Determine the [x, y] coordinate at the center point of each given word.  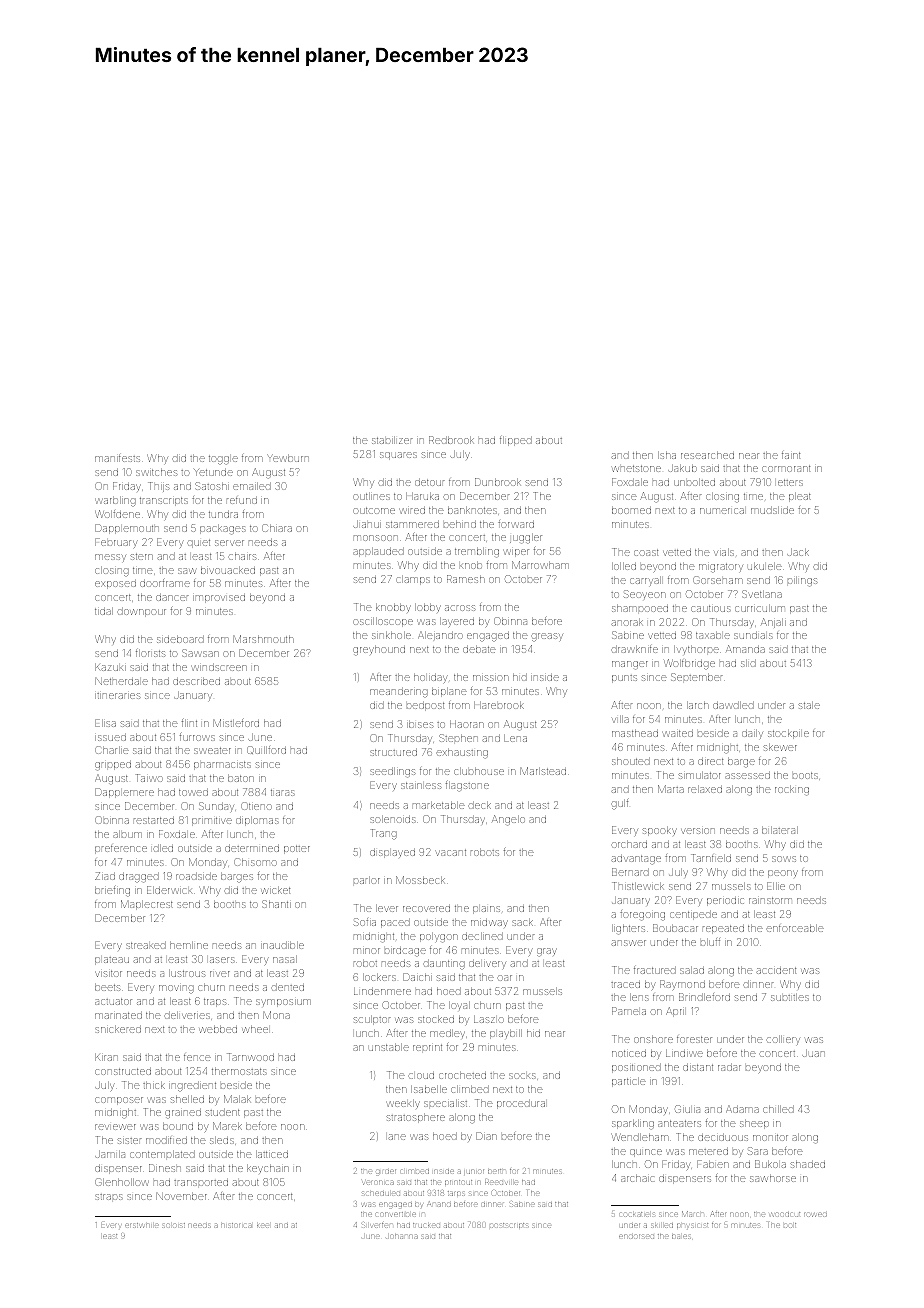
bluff [710, 942]
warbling [116, 501]
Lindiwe [684, 1053]
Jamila [110, 1154]
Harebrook [499, 705]
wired [413, 510]
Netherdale [121, 681]
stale [809, 705]
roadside [196, 876]
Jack [798, 552]
